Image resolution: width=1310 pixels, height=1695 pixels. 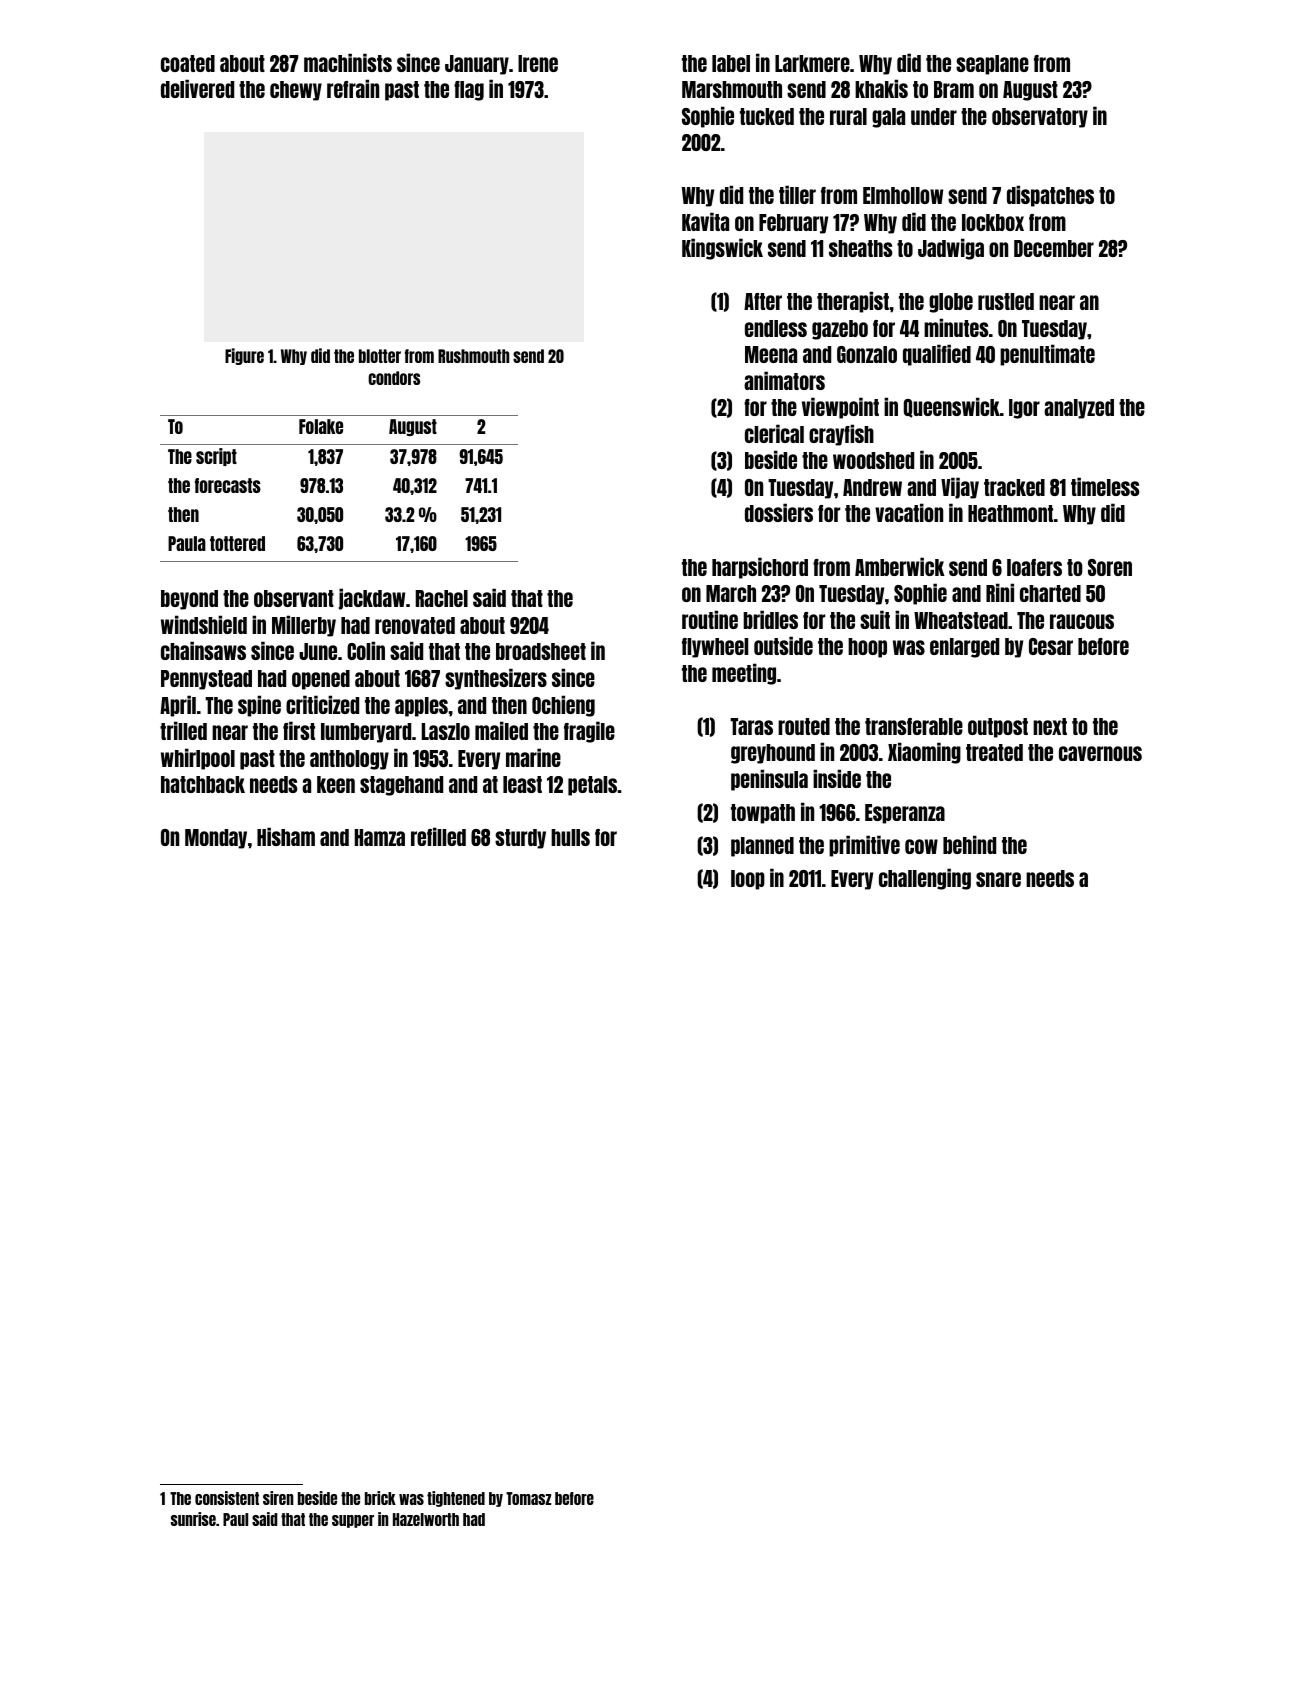 What do you see at coordinates (998, 879) in the screenshot?
I see `snare` at bounding box center [998, 879].
